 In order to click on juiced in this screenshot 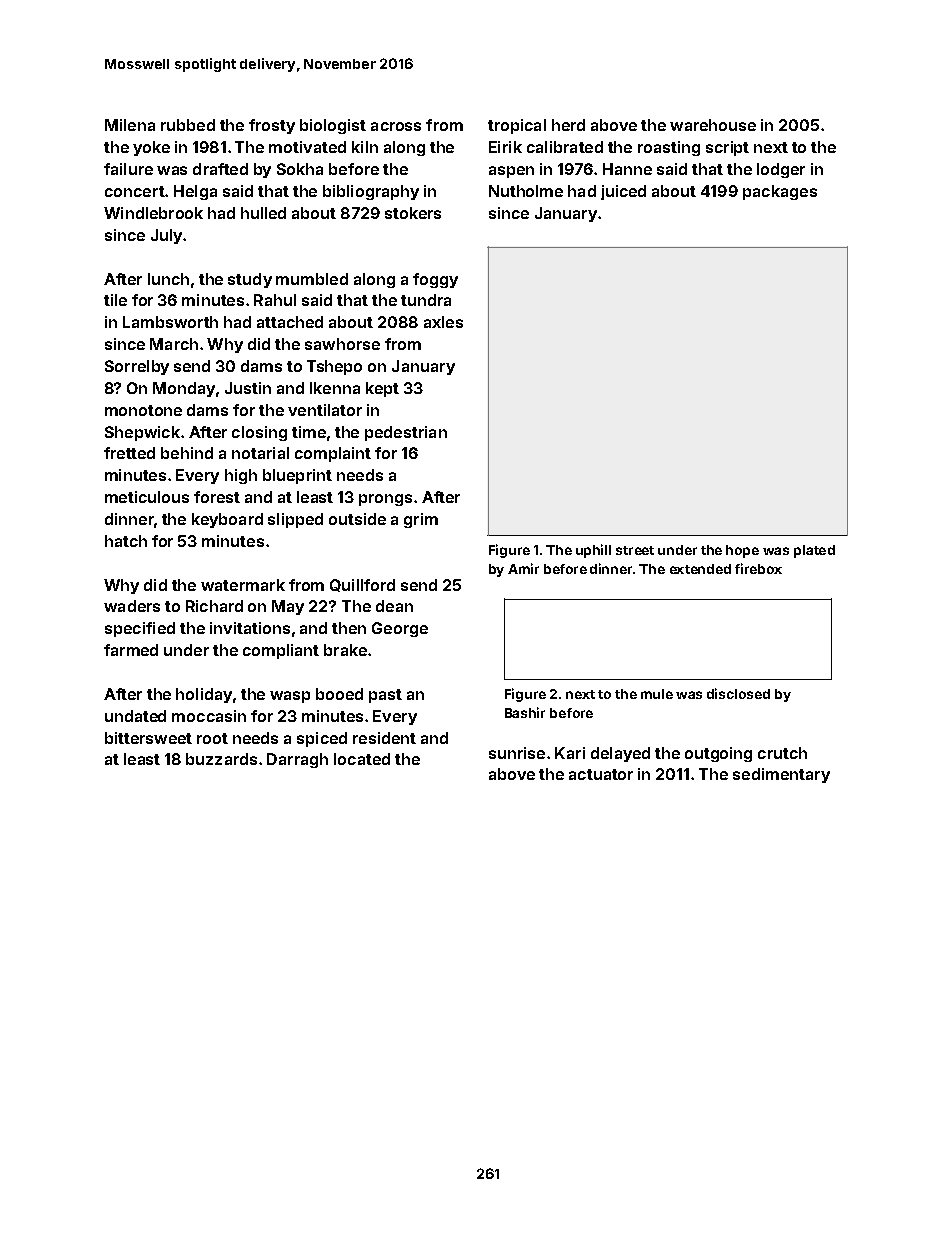, I will do `click(623, 192)`.
